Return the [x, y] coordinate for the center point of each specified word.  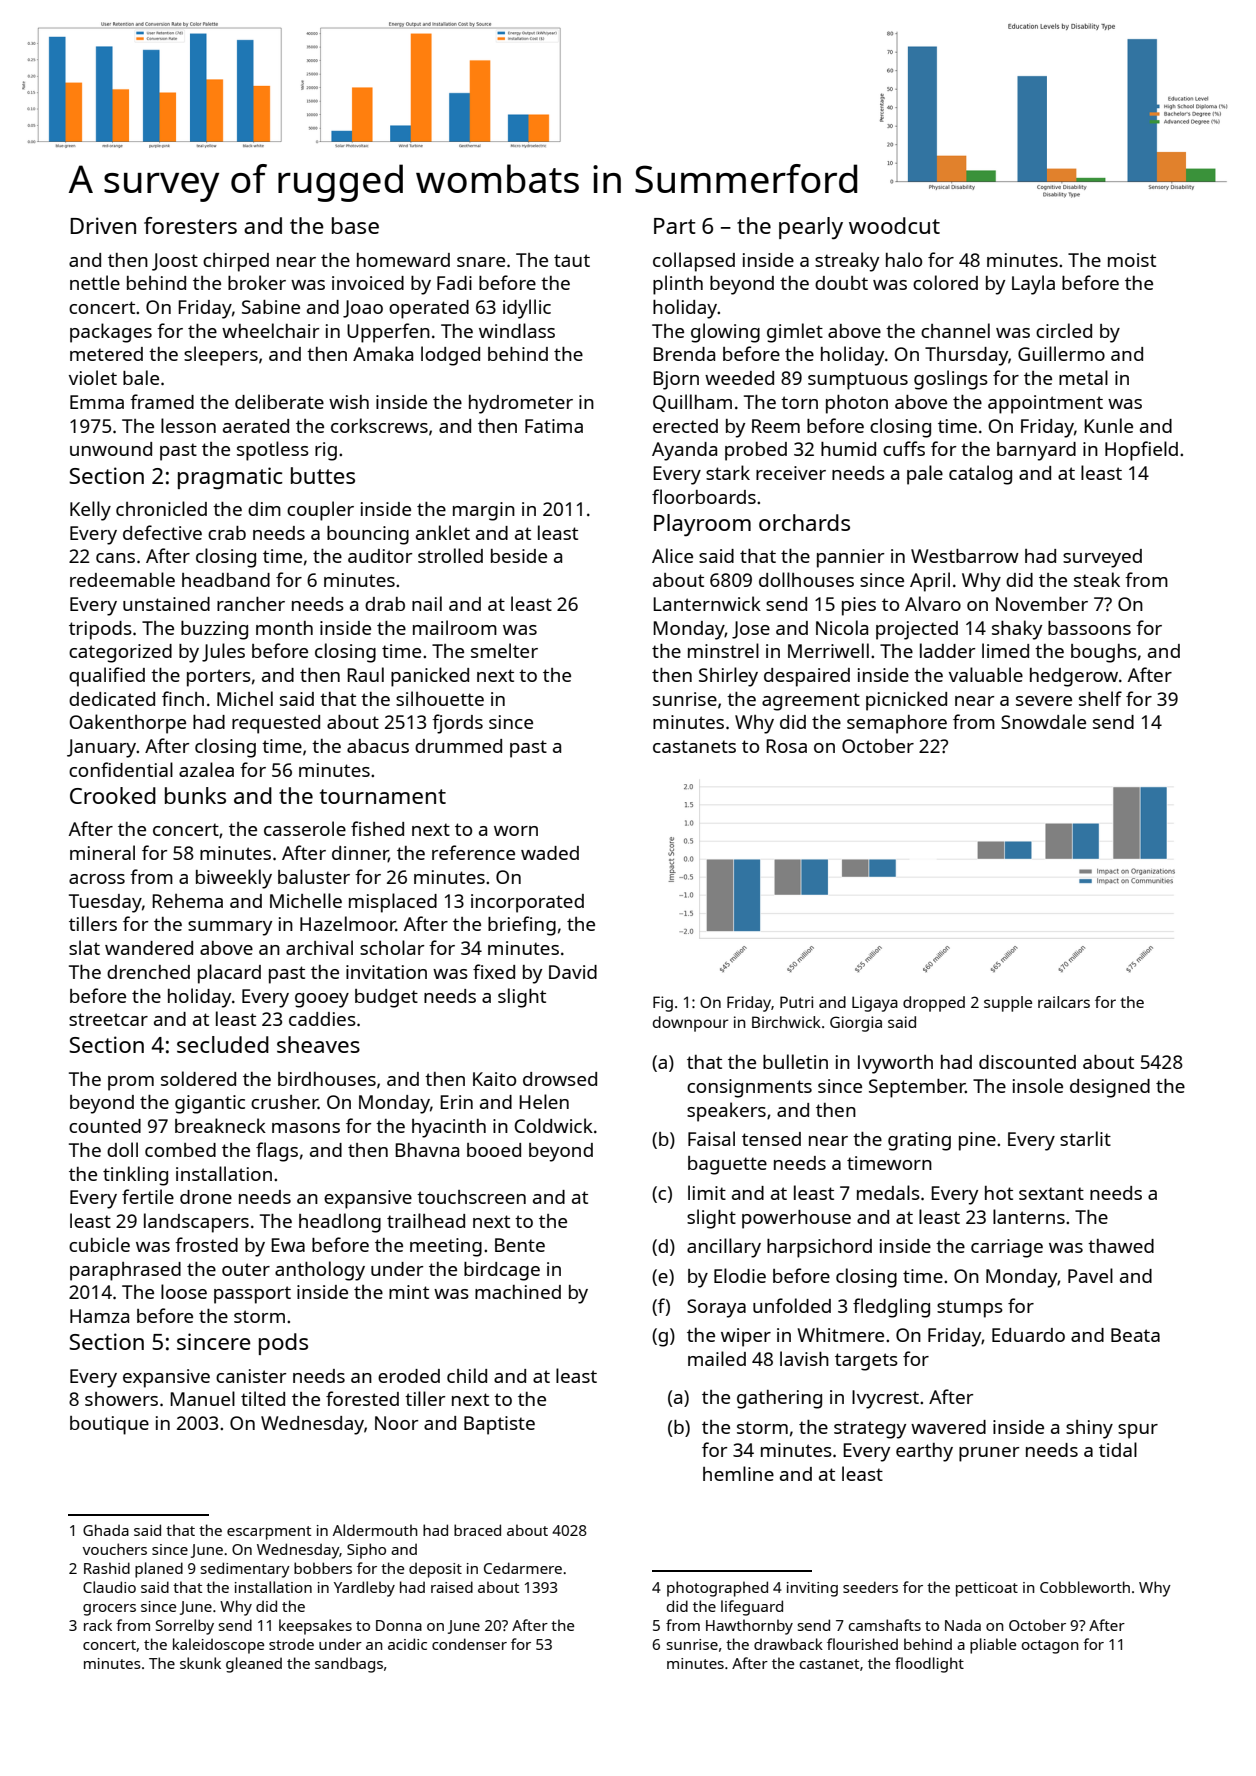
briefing [522, 926]
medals [888, 1192]
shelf [1100, 698]
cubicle [99, 1244]
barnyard [1036, 451]
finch [183, 698]
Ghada [106, 1530]
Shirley [728, 677]
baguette [727, 1165]
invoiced [368, 283]
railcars [1064, 1002]
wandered [149, 948]
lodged [450, 356]
